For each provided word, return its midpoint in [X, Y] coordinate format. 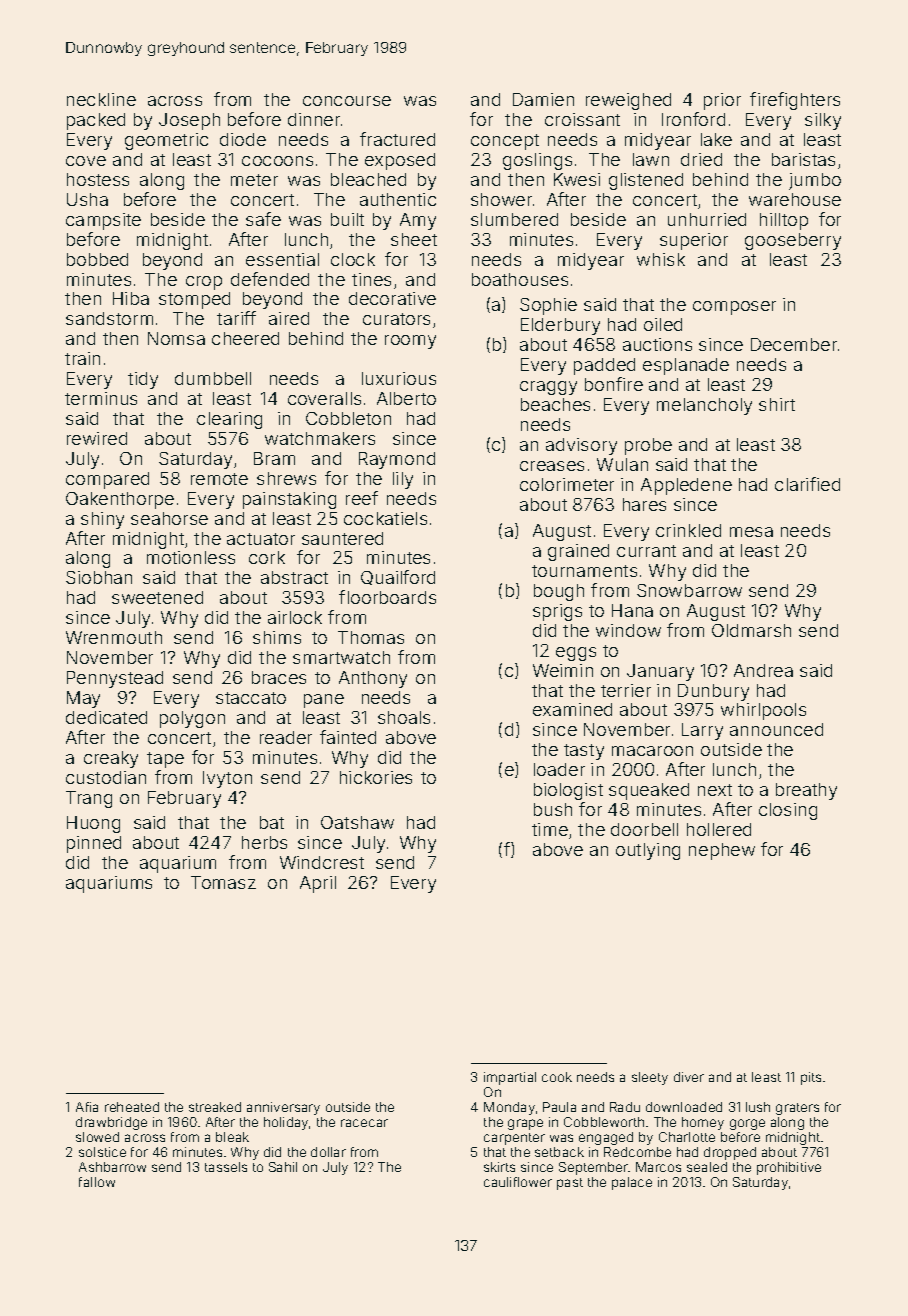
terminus [101, 398]
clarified [807, 484]
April [318, 884]
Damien [543, 99]
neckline [101, 99]
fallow [97, 1182]
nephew [722, 851]
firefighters [795, 101]
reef [362, 498]
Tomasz [223, 882]
